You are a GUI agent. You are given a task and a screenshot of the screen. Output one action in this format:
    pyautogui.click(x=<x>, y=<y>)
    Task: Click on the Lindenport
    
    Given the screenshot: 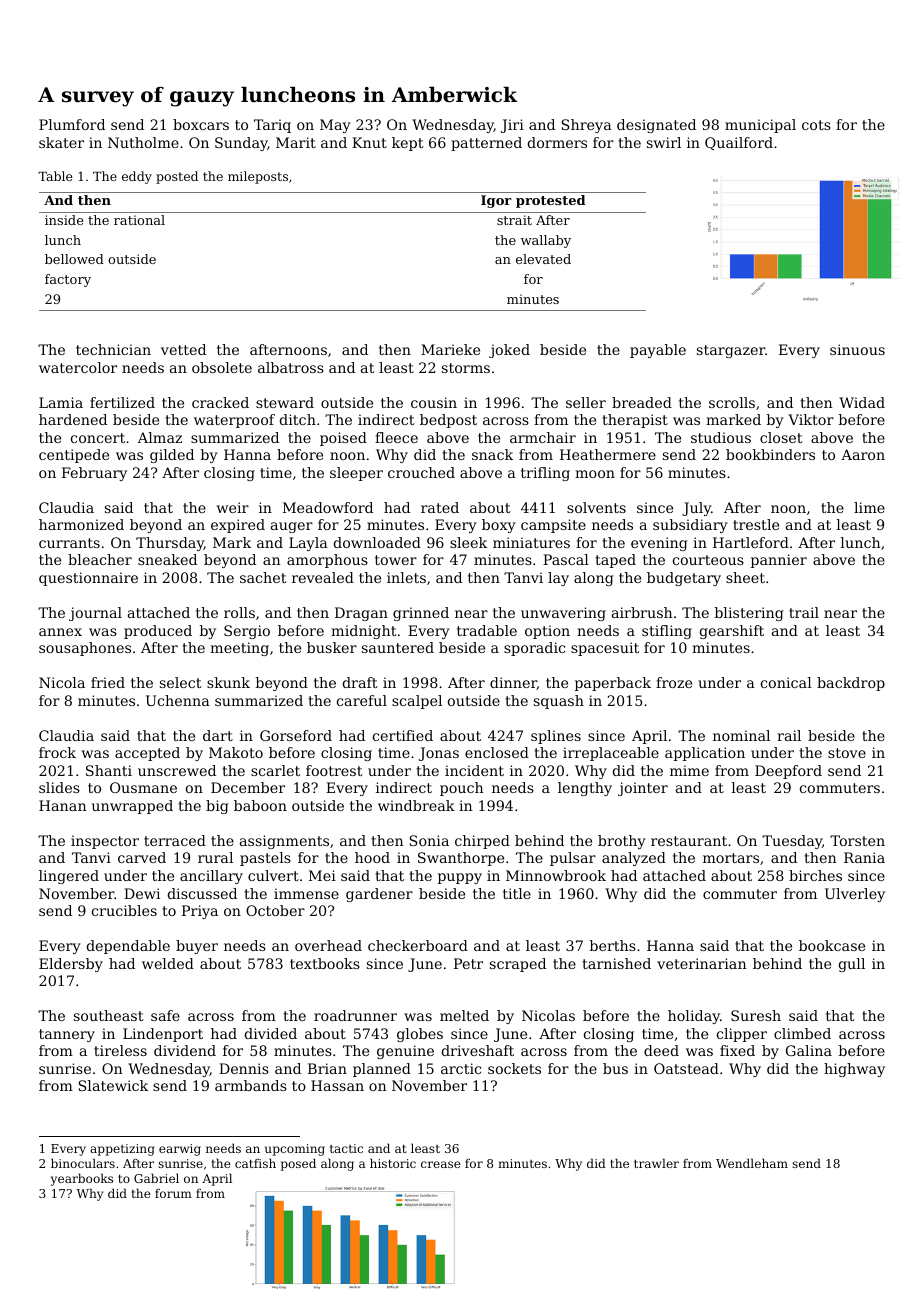 What is the action you would take?
    pyautogui.click(x=163, y=1035)
